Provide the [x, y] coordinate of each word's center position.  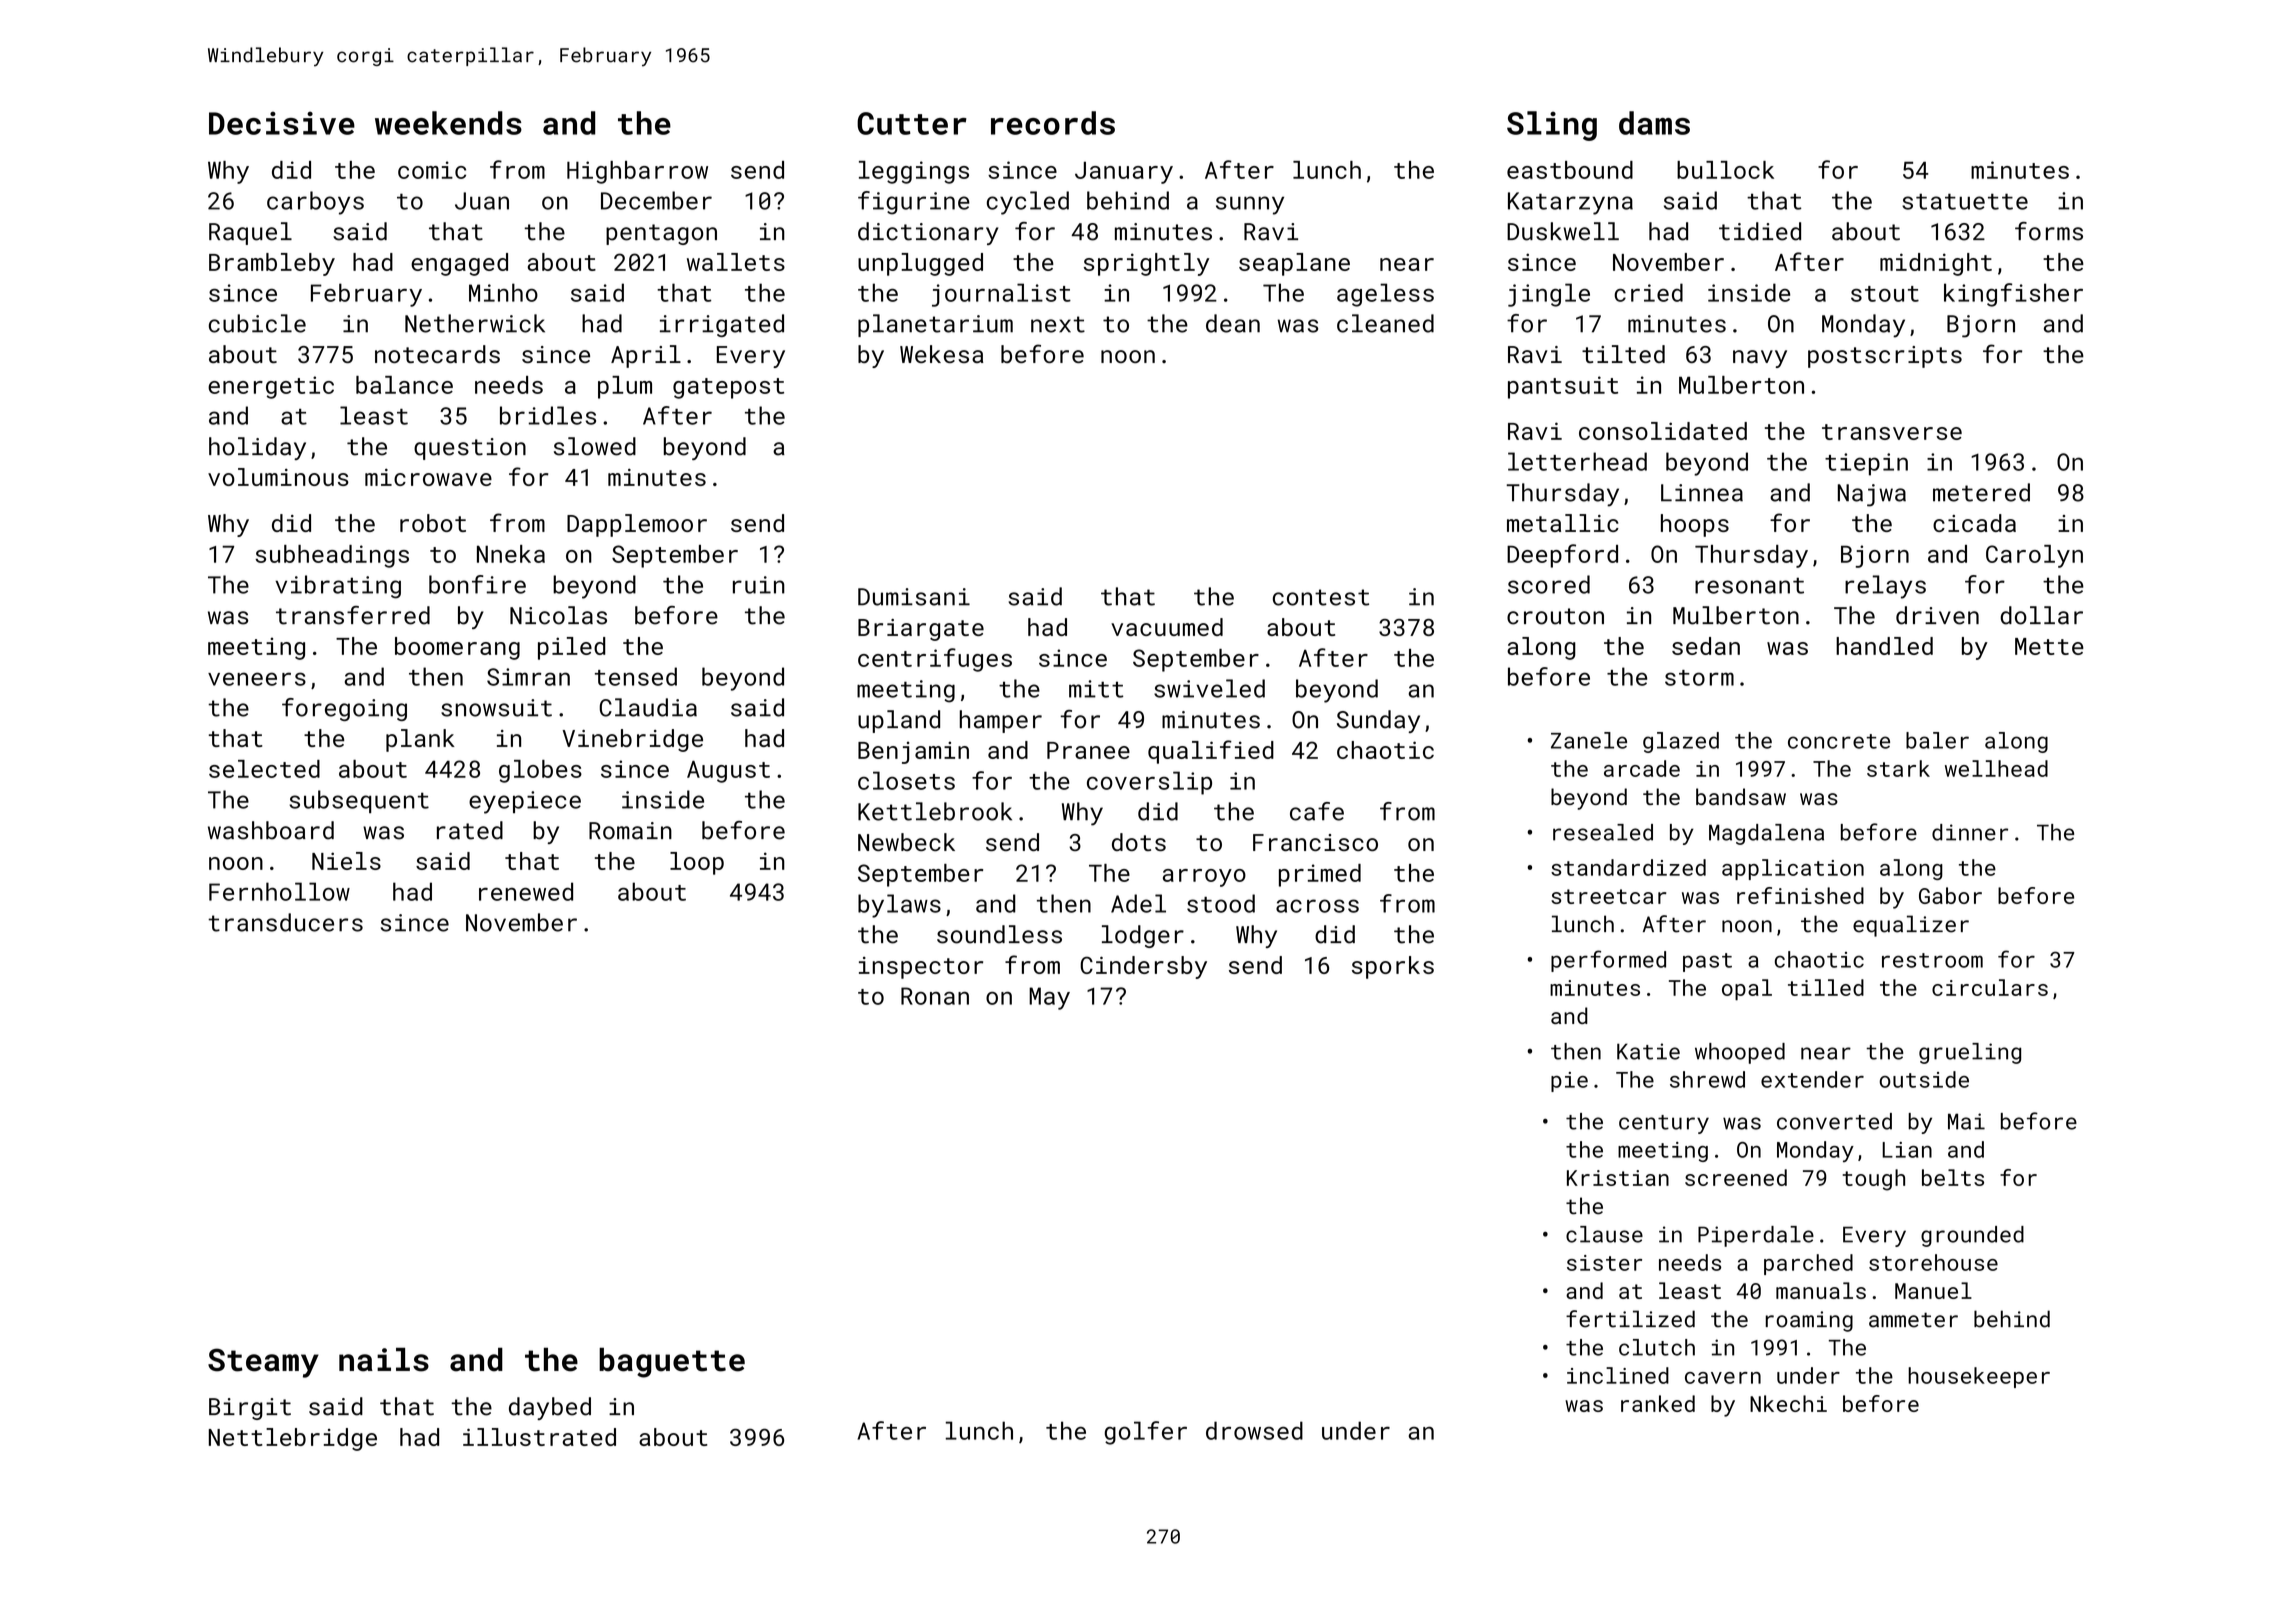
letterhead [1577, 461]
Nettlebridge [293, 1439]
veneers [257, 679]
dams [1654, 123]
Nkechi [1788, 1403]
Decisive [282, 123]
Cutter [912, 123]
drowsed [1254, 1430]
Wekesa [941, 354]
